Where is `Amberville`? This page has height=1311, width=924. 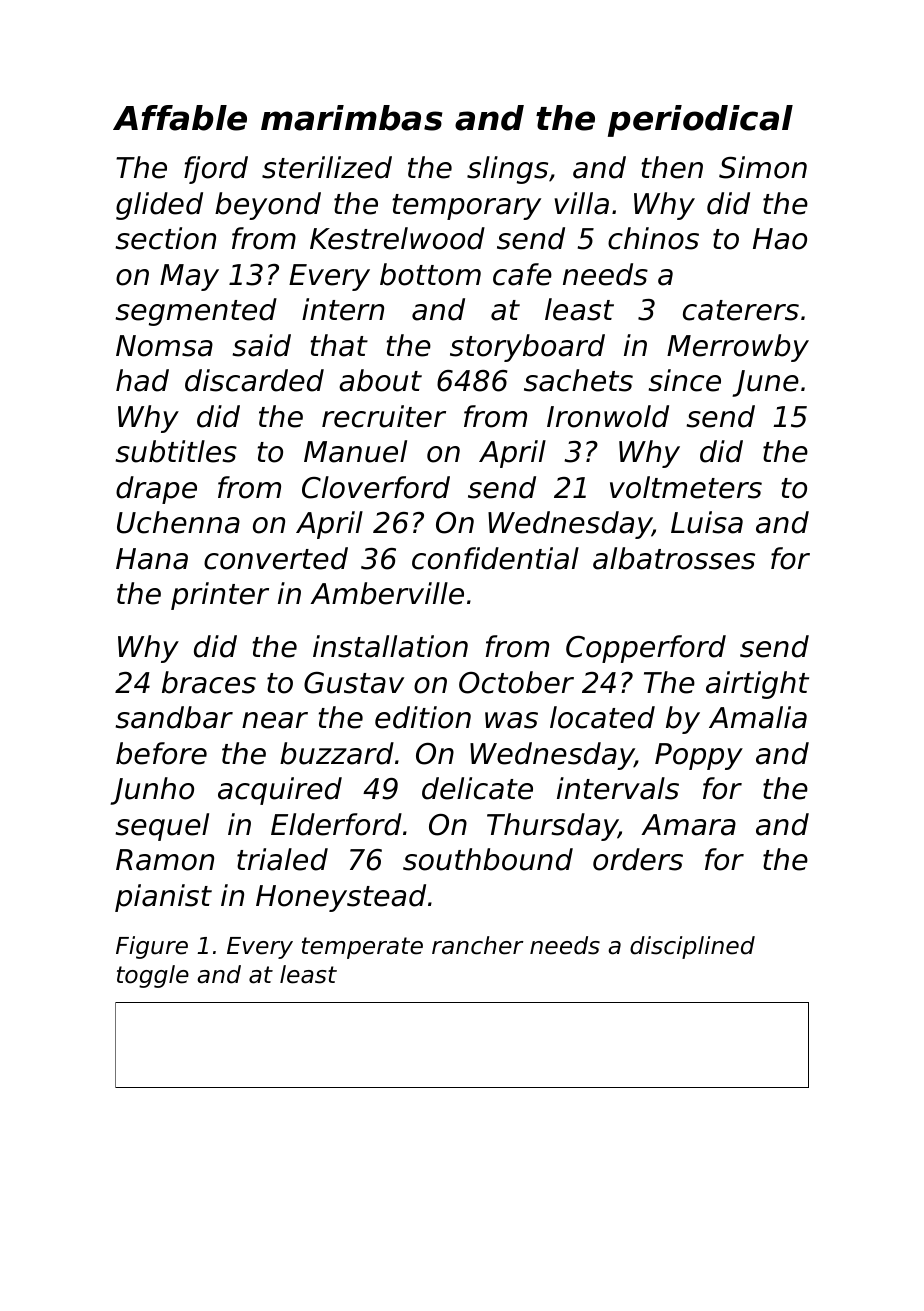 Amberville is located at coordinates (387, 593).
